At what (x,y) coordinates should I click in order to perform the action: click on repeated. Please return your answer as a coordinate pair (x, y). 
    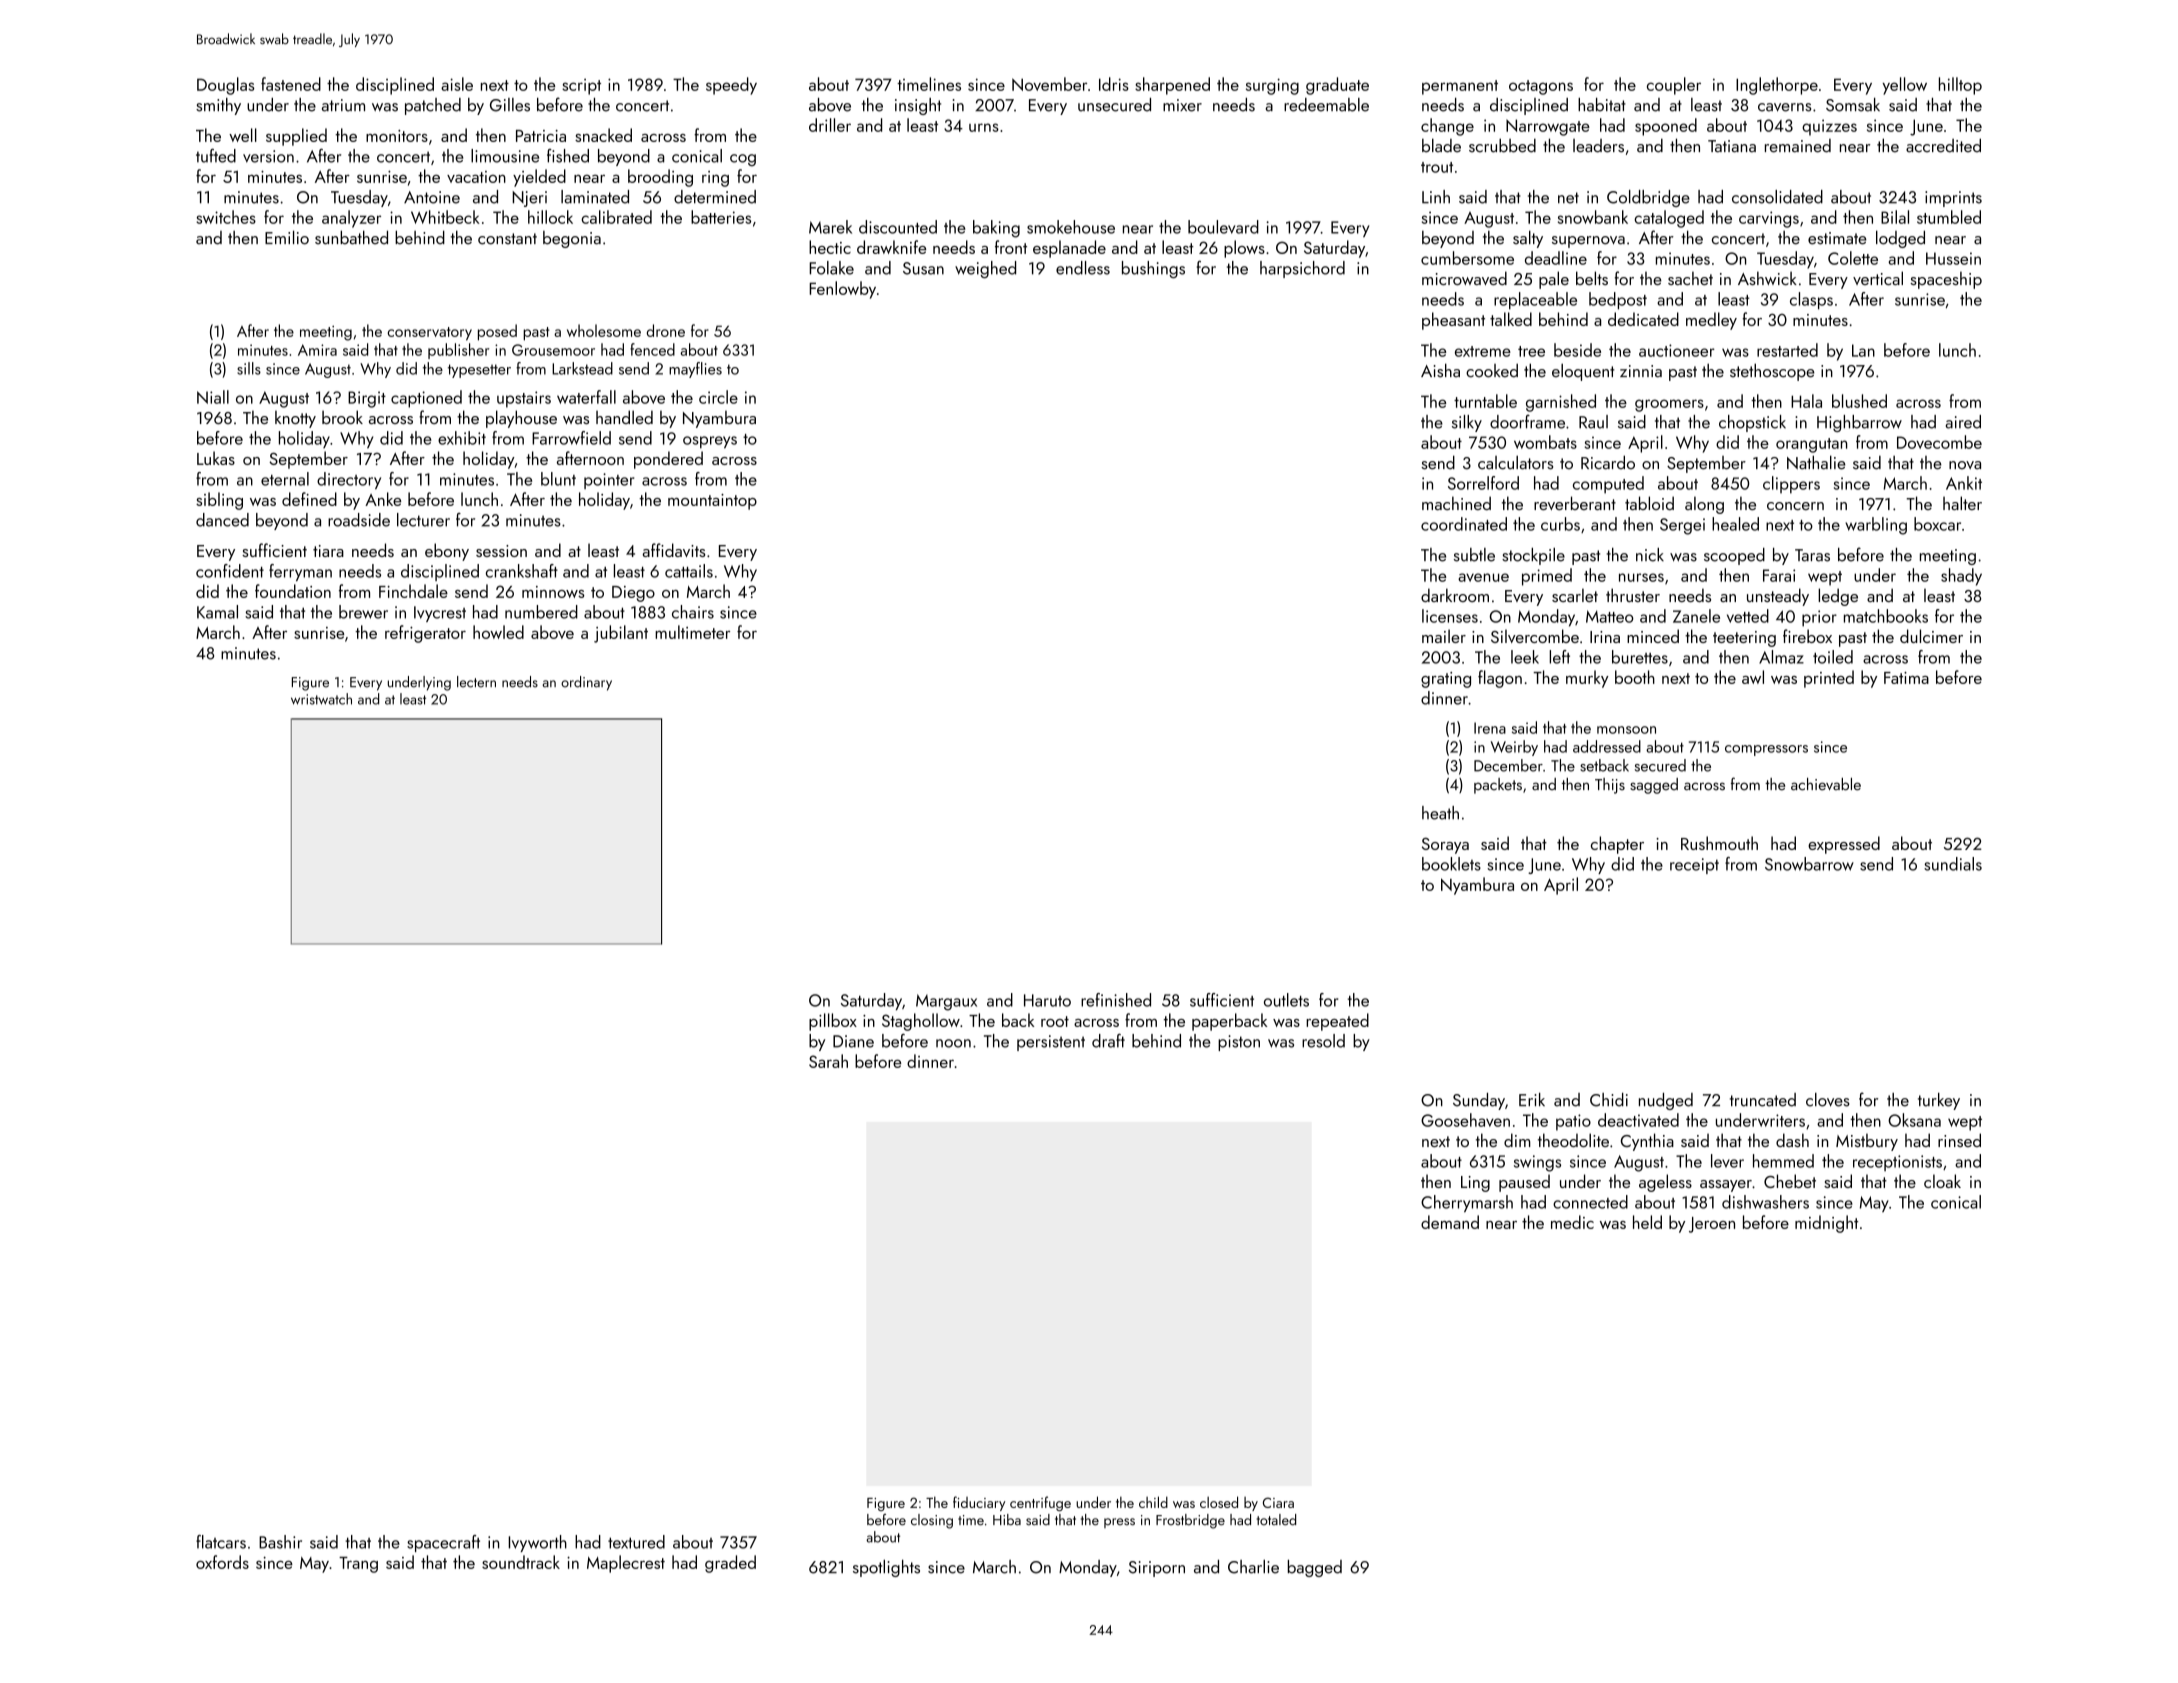
    Looking at the image, I should click on (1337, 1022).
